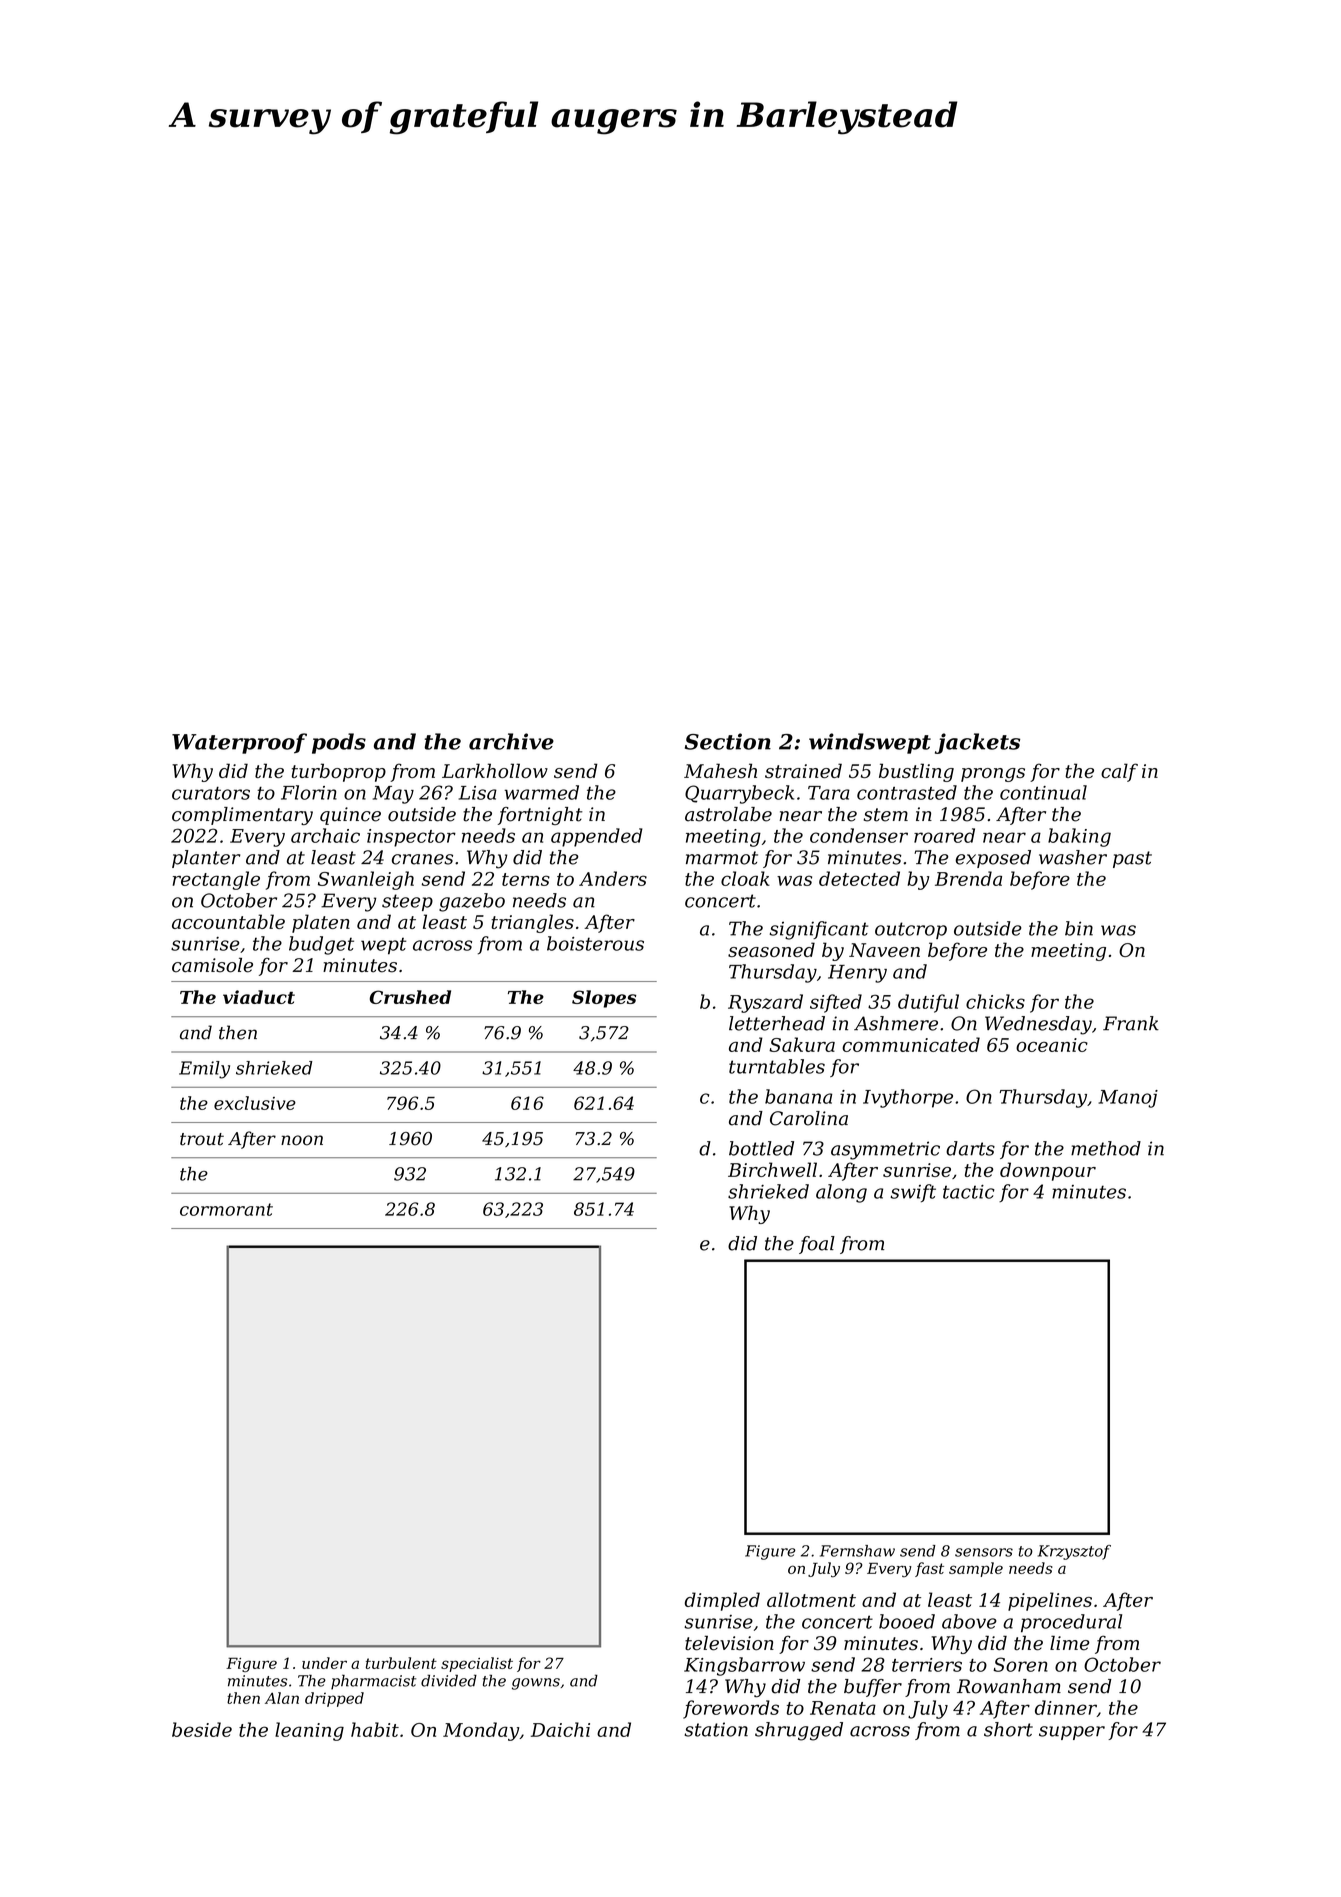  Describe the element at coordinates (859, 878) in the screenshot. I see `detected` at that location.
